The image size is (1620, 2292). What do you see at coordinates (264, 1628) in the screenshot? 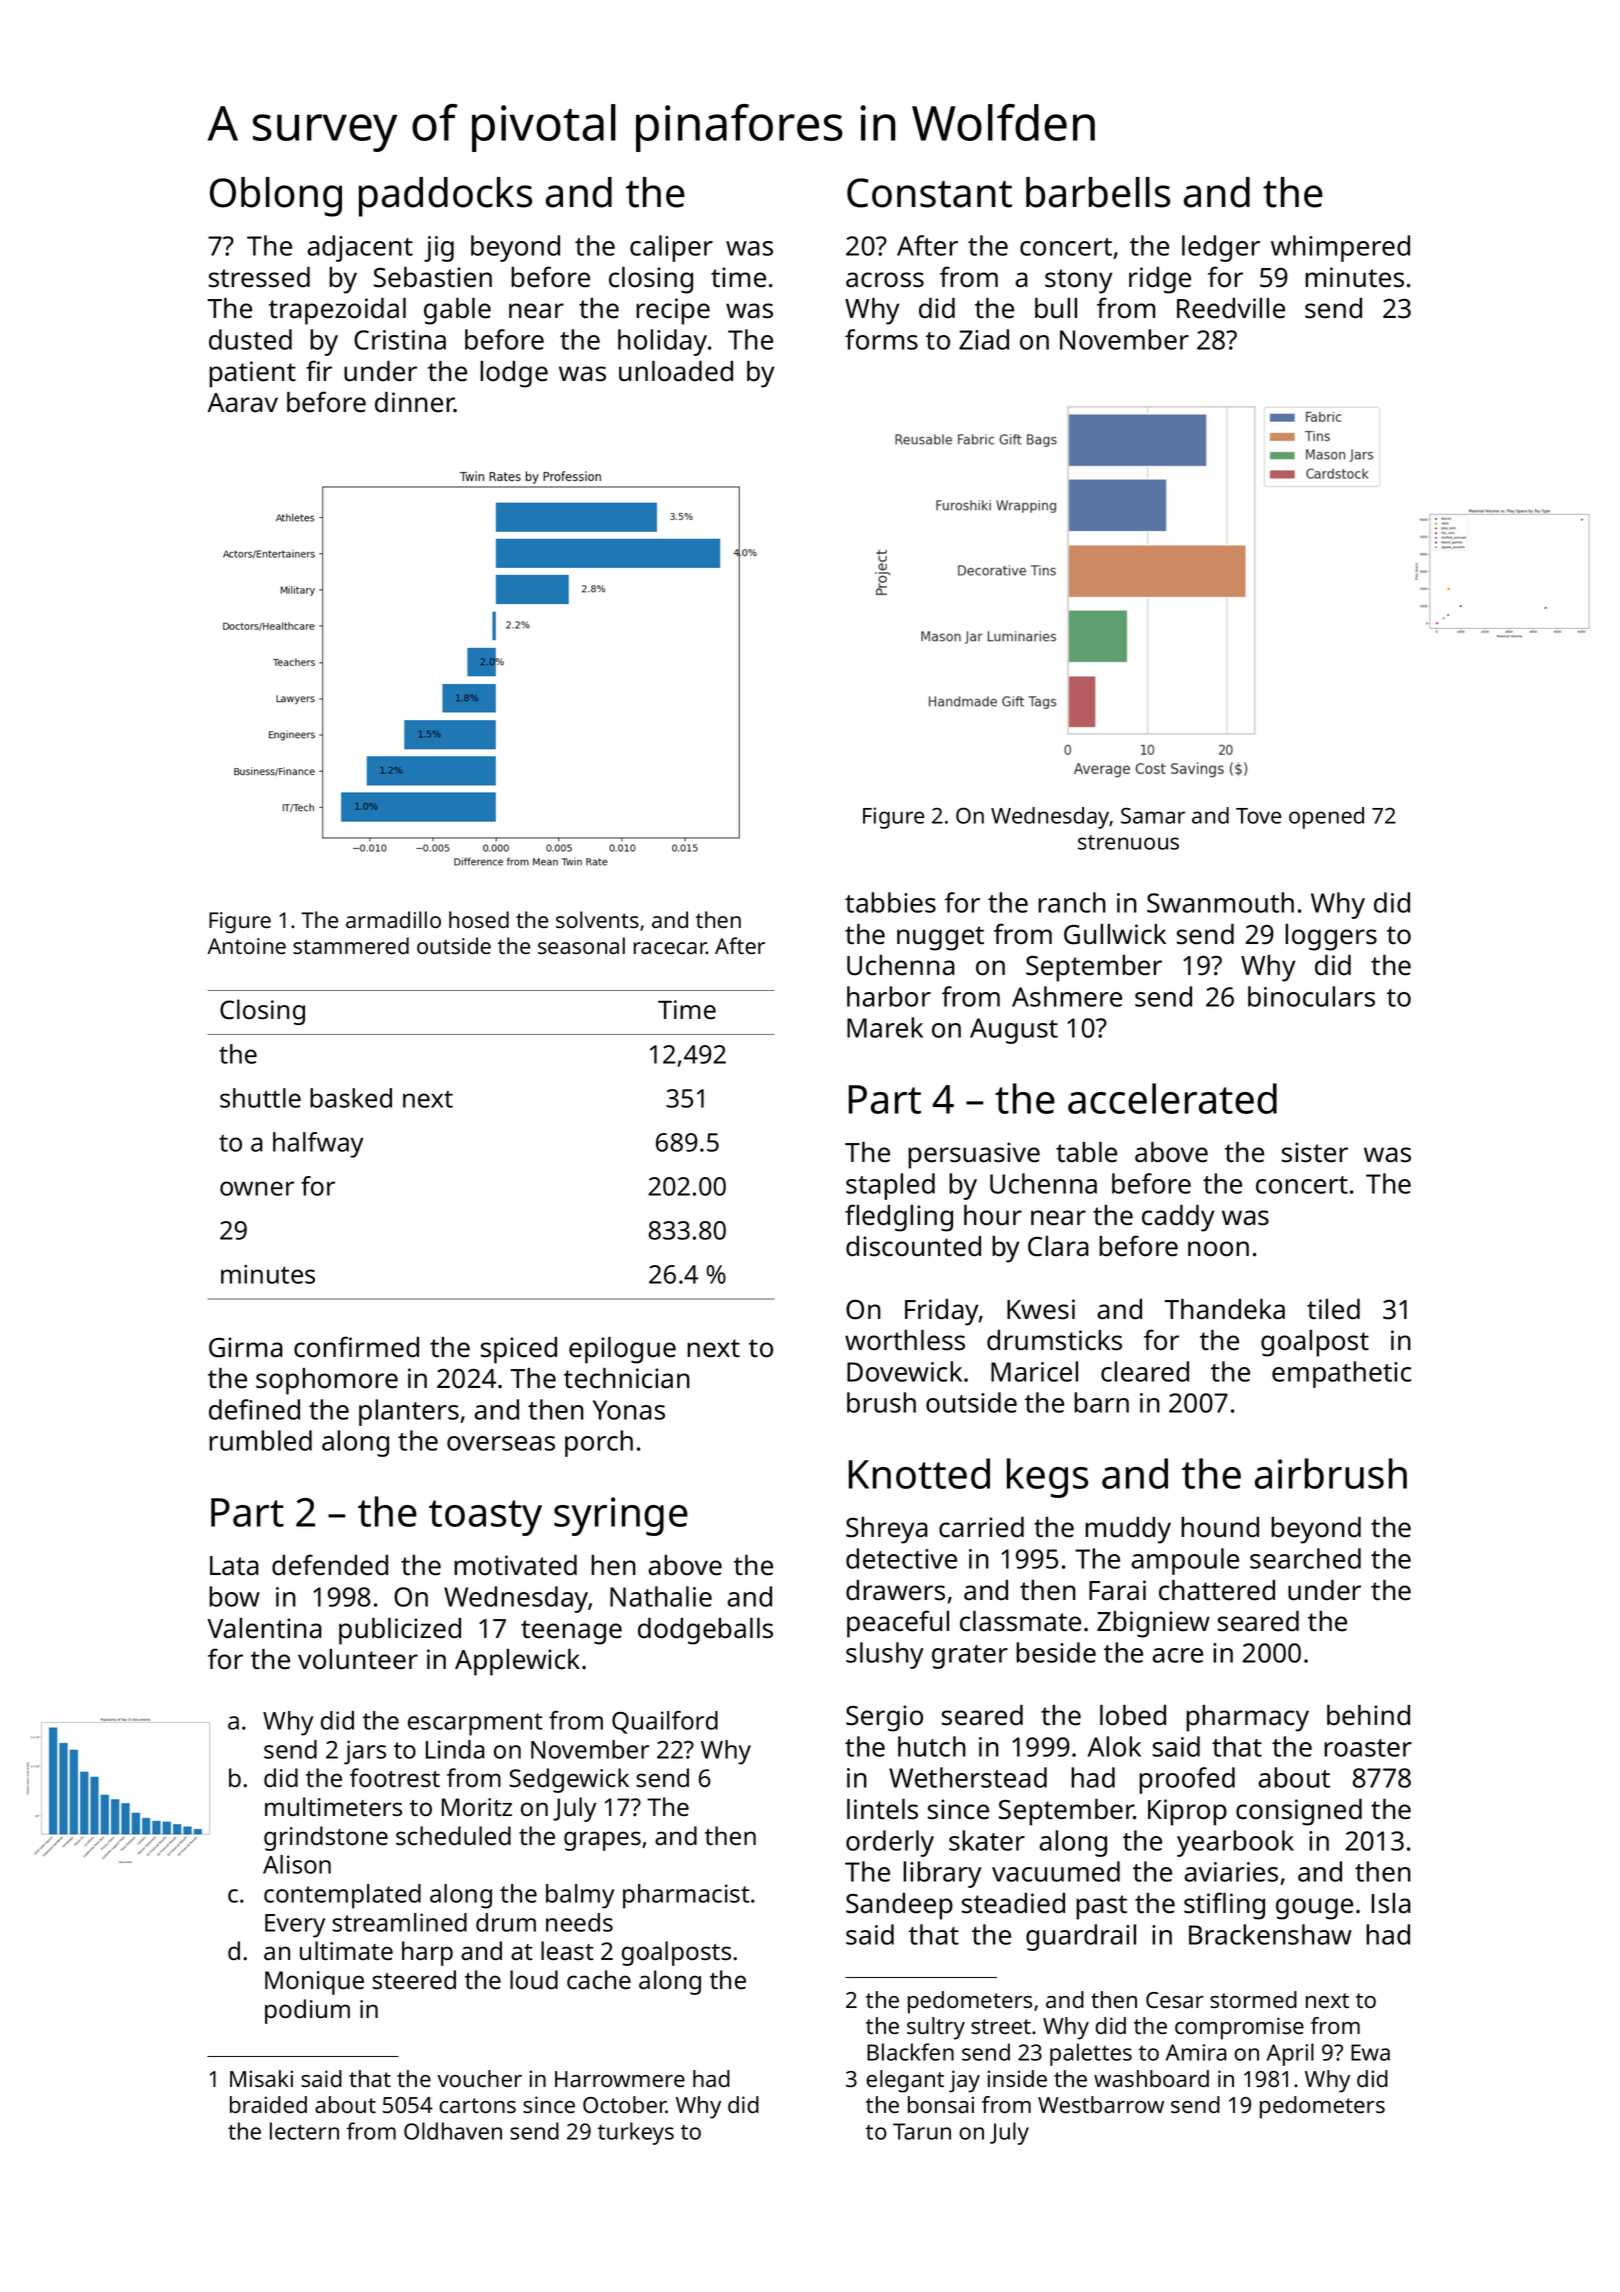
I see `Valentina` at bounding box center [264, 1628].
